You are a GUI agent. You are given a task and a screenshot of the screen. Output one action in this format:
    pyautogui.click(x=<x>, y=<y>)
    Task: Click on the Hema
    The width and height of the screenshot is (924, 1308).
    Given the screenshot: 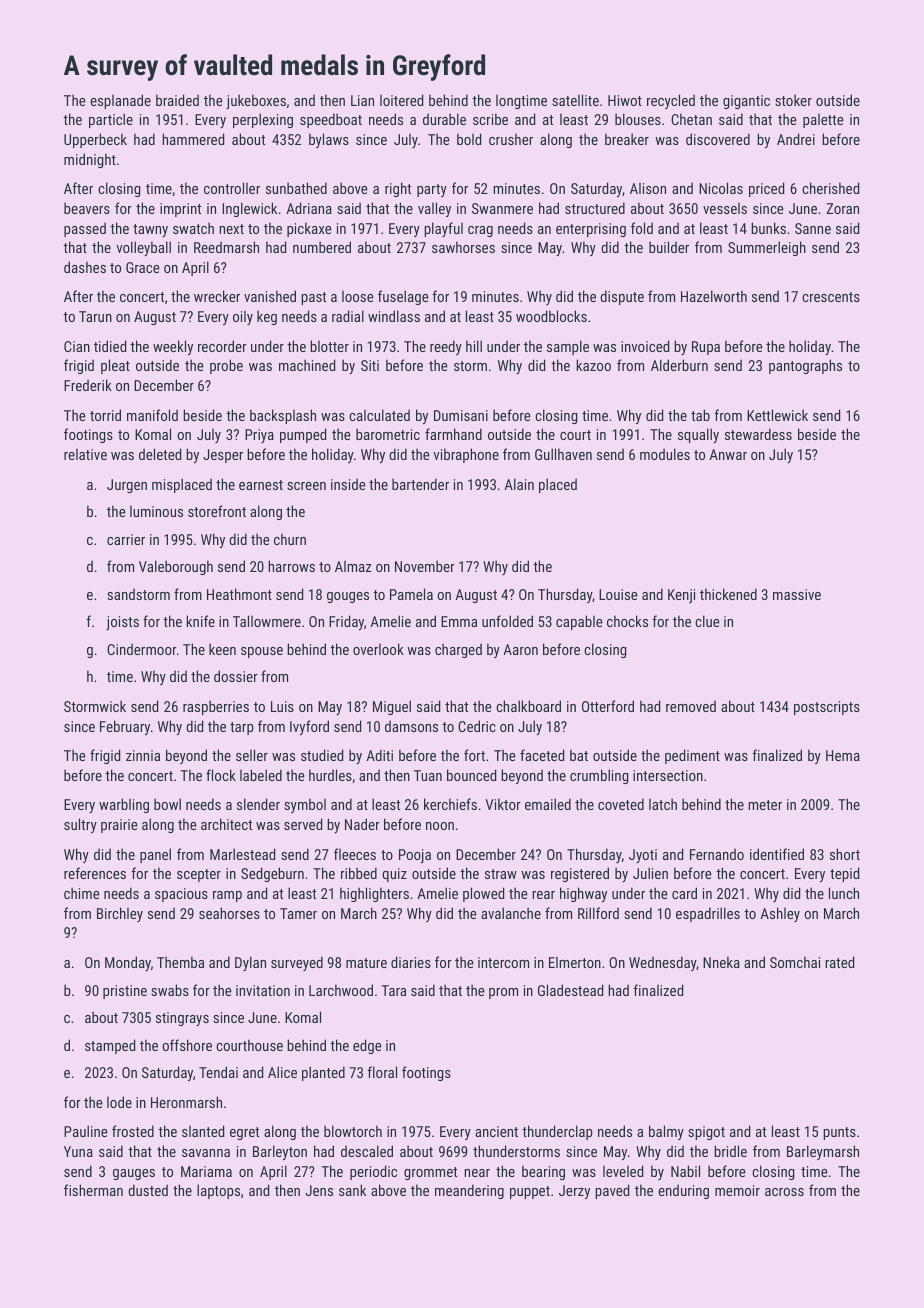 What is the action you would take?
    pyautogui.click(x=843, y=755)
